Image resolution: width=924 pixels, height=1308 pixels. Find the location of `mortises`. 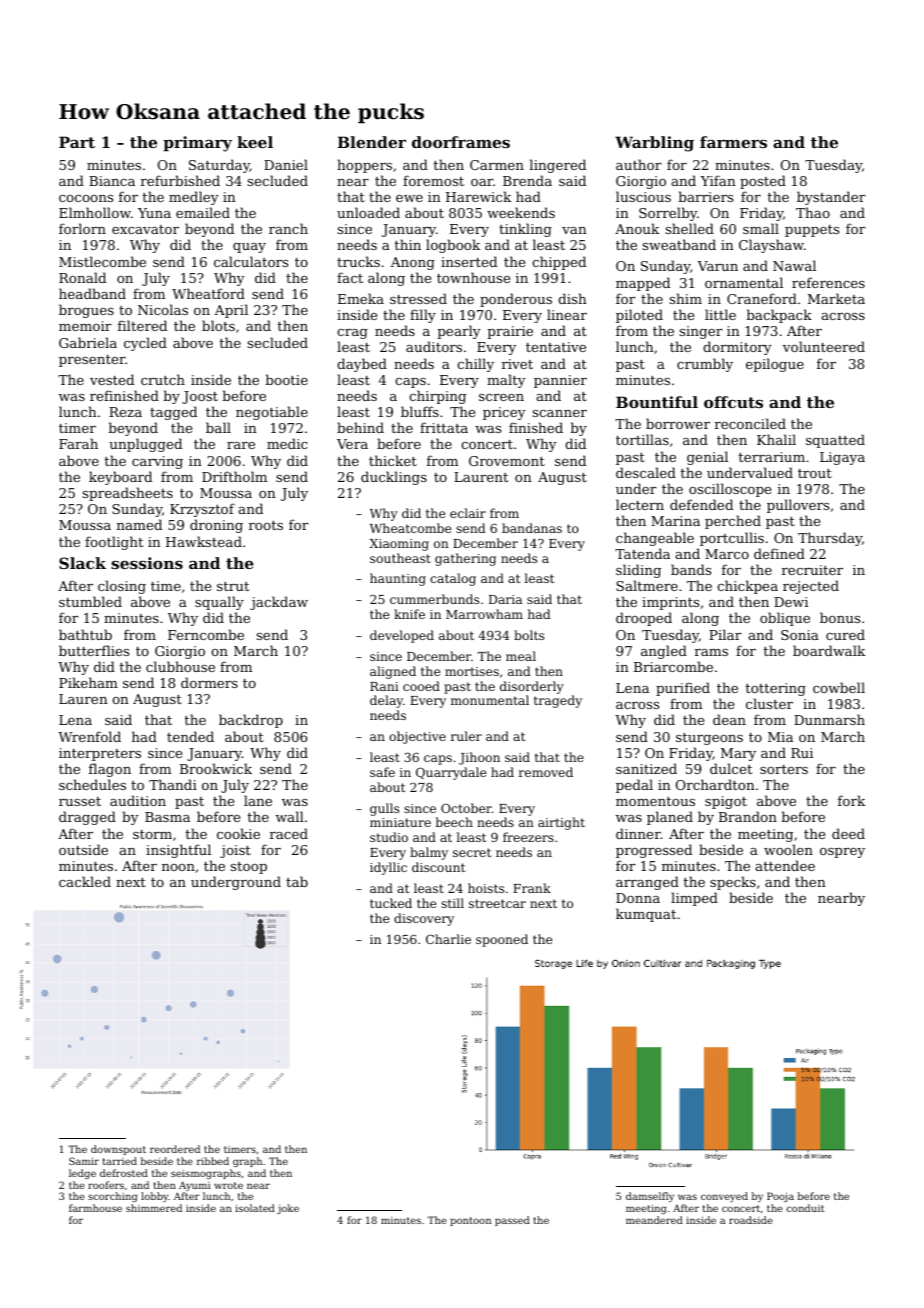

mortises is located at coordinates (472, 671).
